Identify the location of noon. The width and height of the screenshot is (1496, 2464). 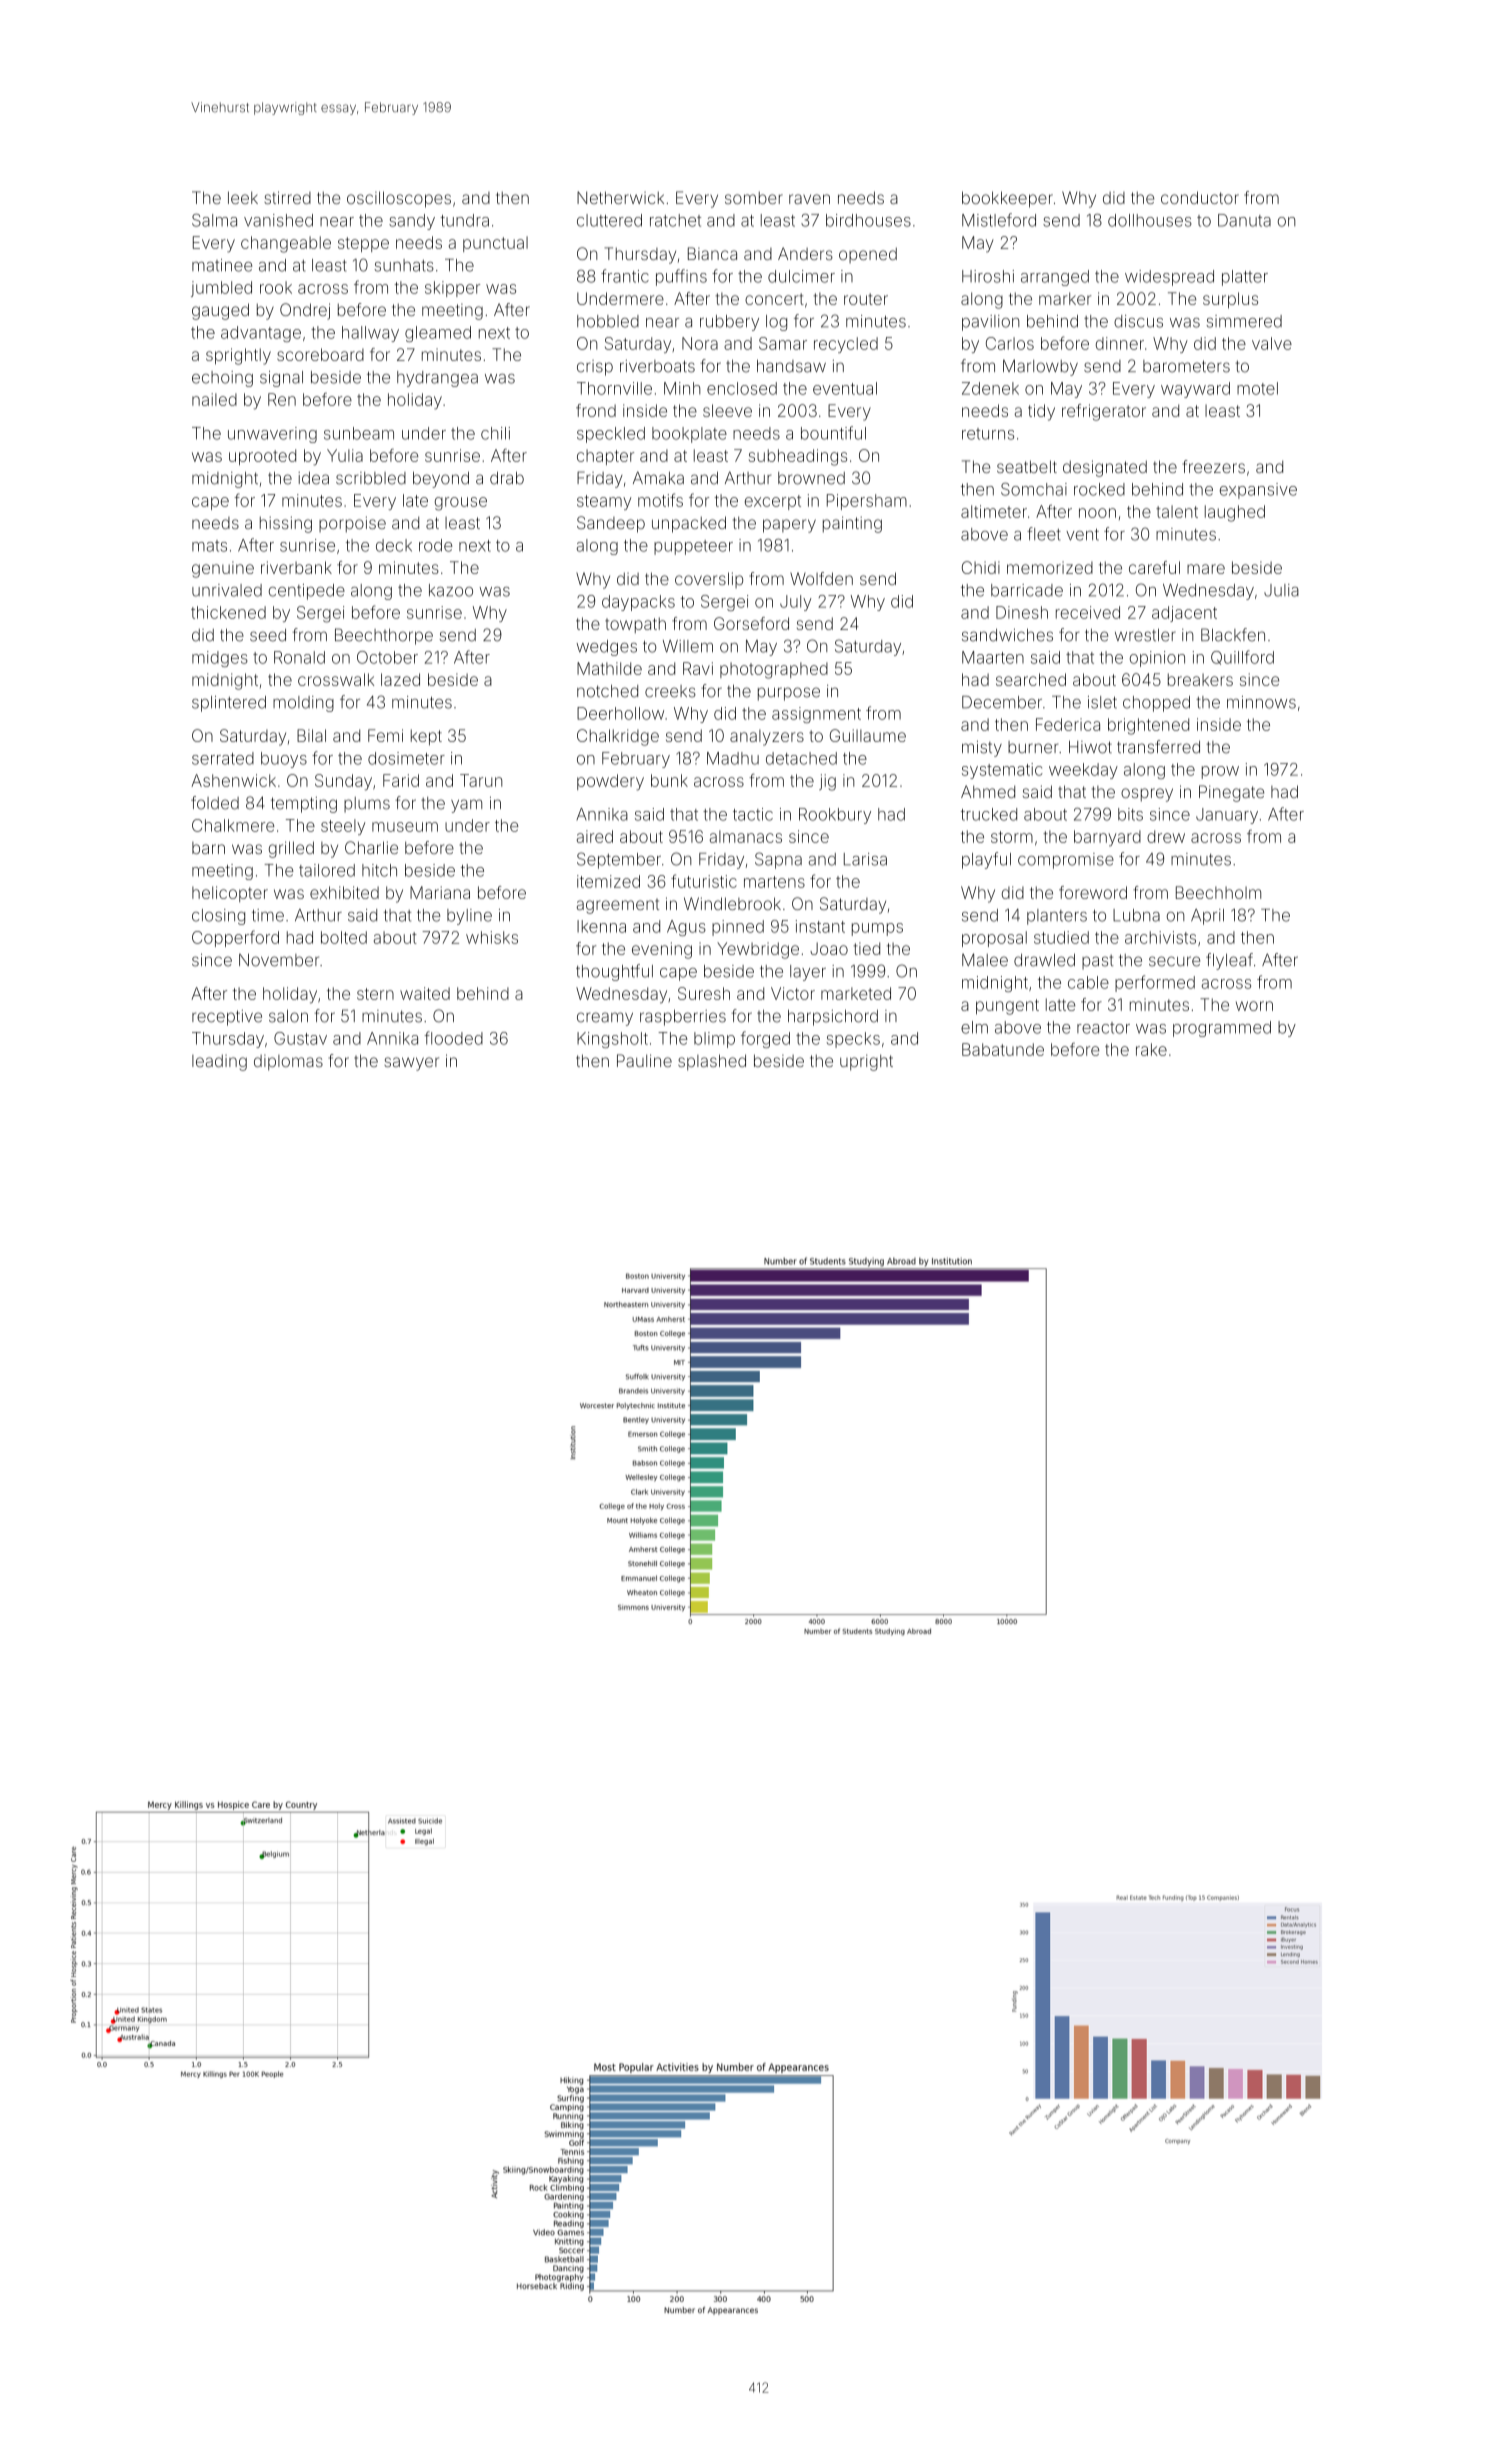
(1097, 513).
